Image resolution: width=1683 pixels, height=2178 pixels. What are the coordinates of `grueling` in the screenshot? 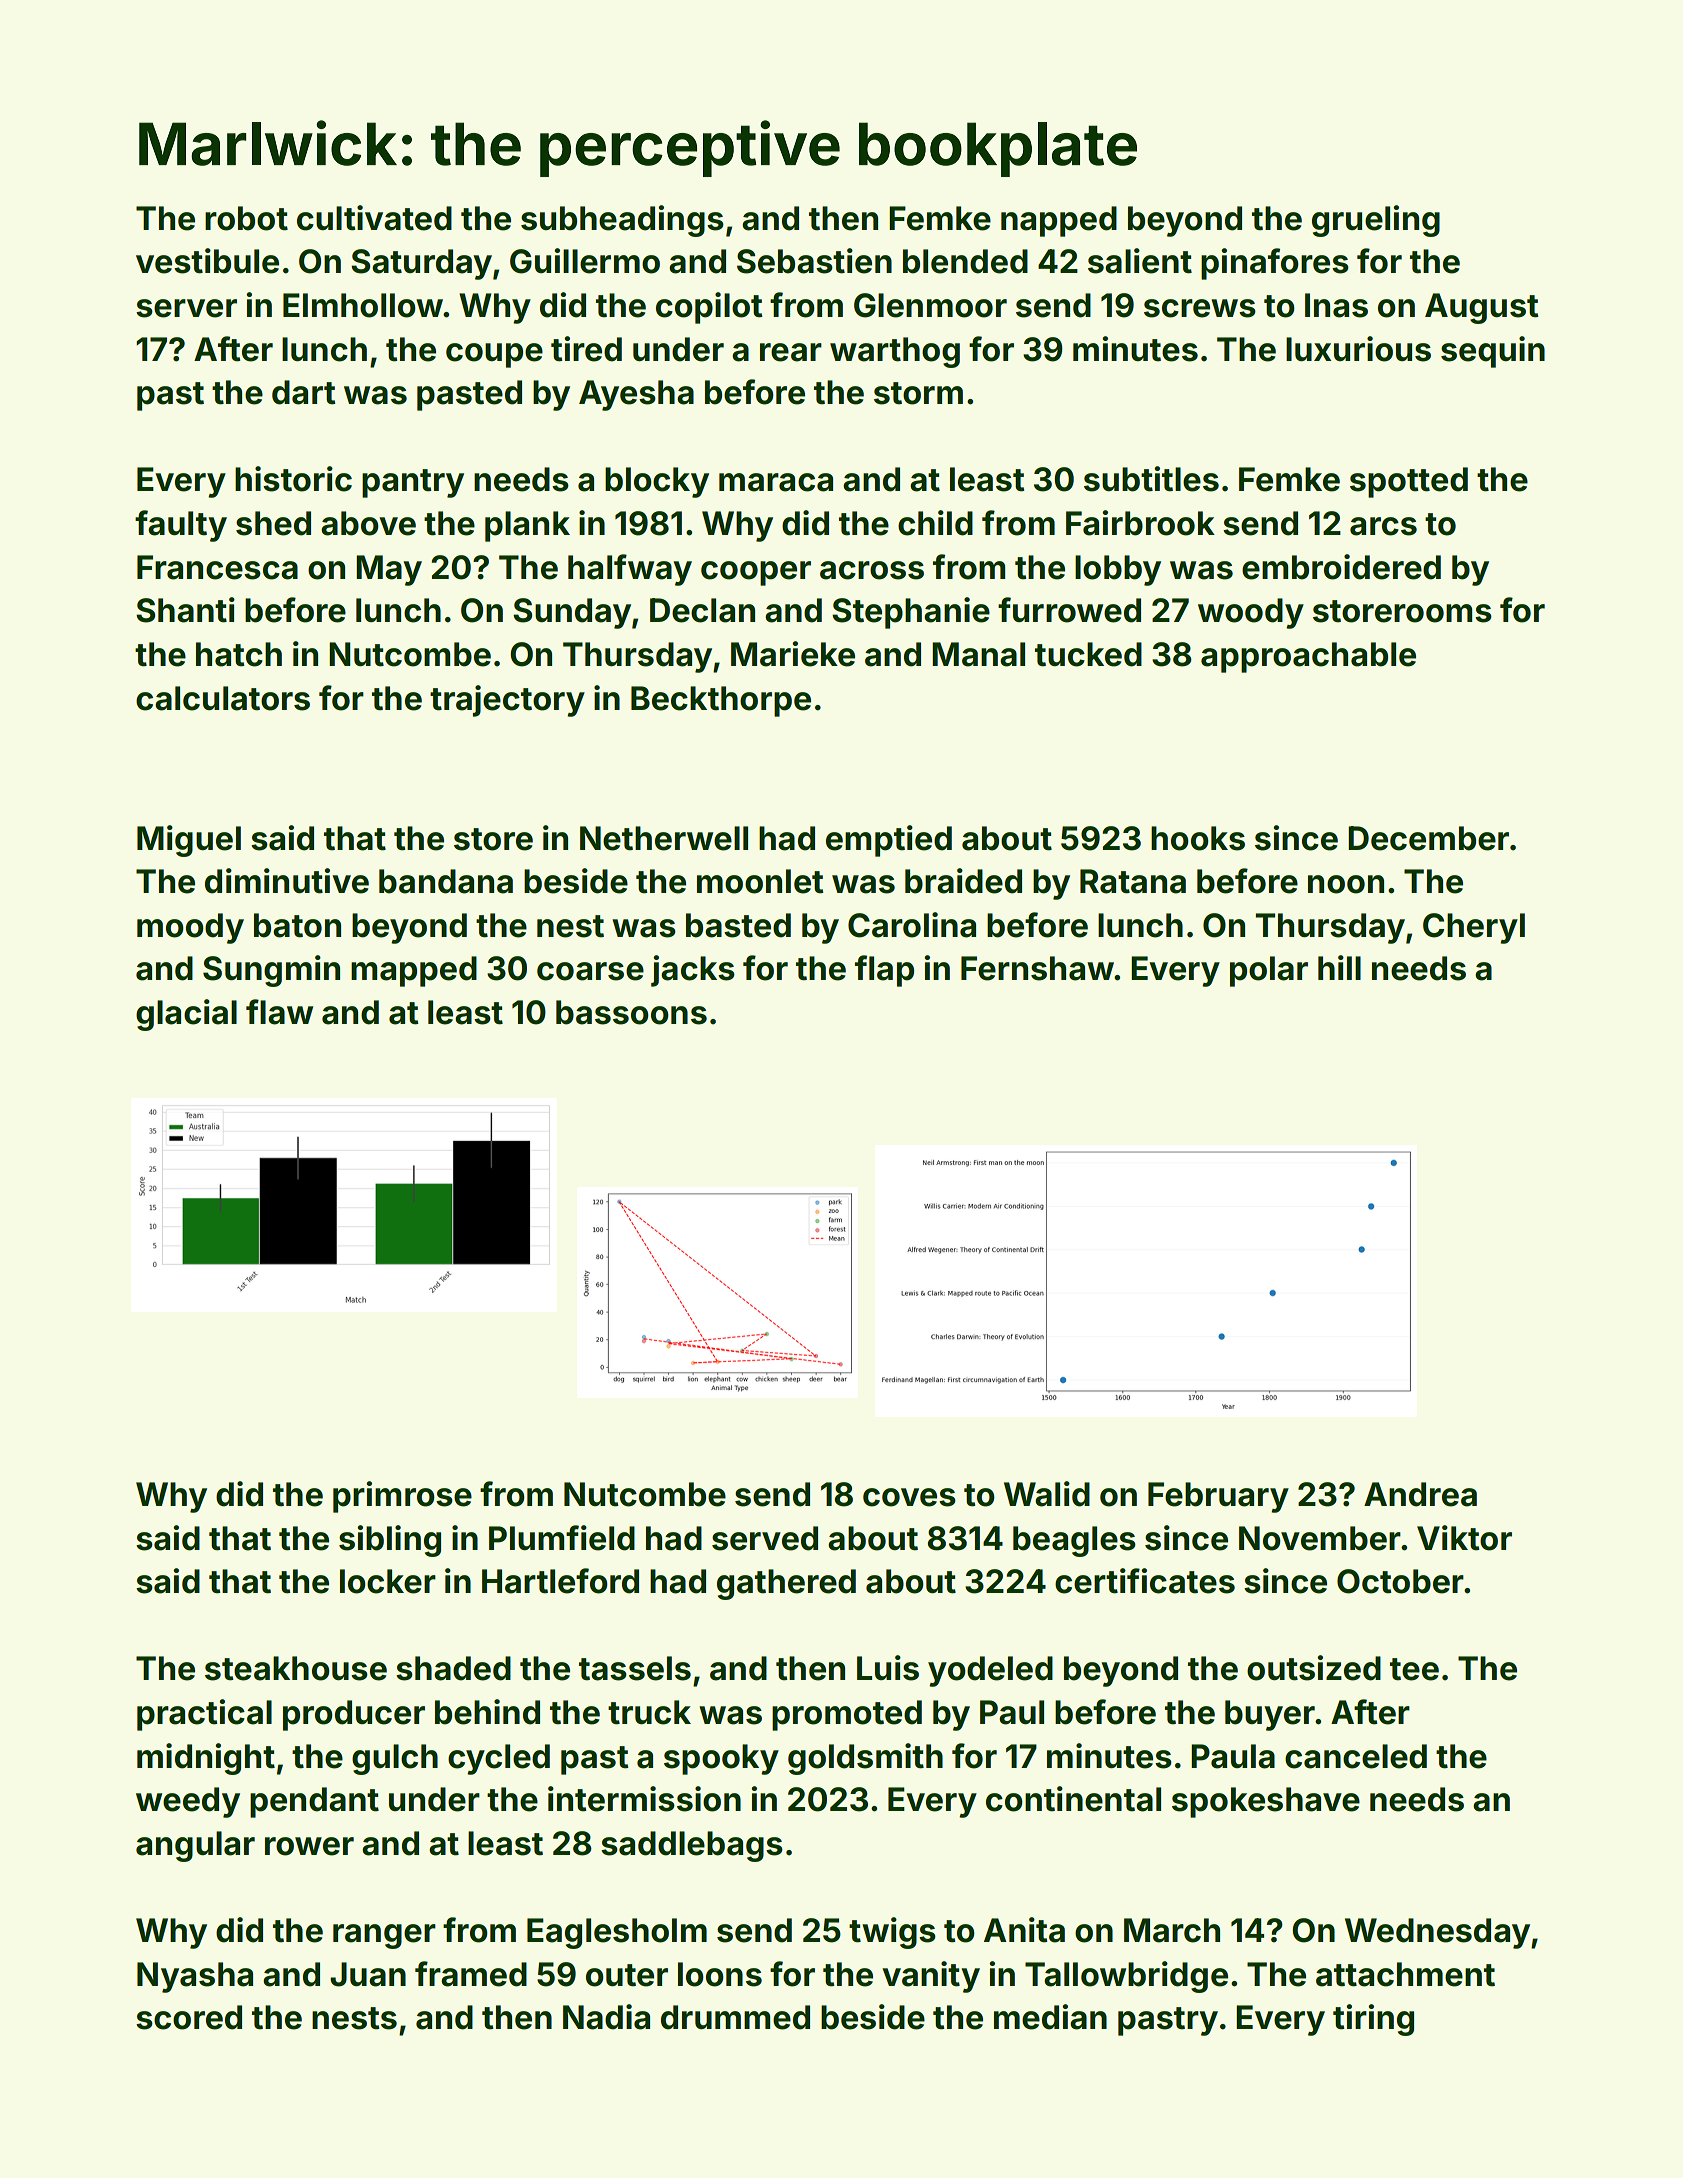 It's located at (1376, 221).
